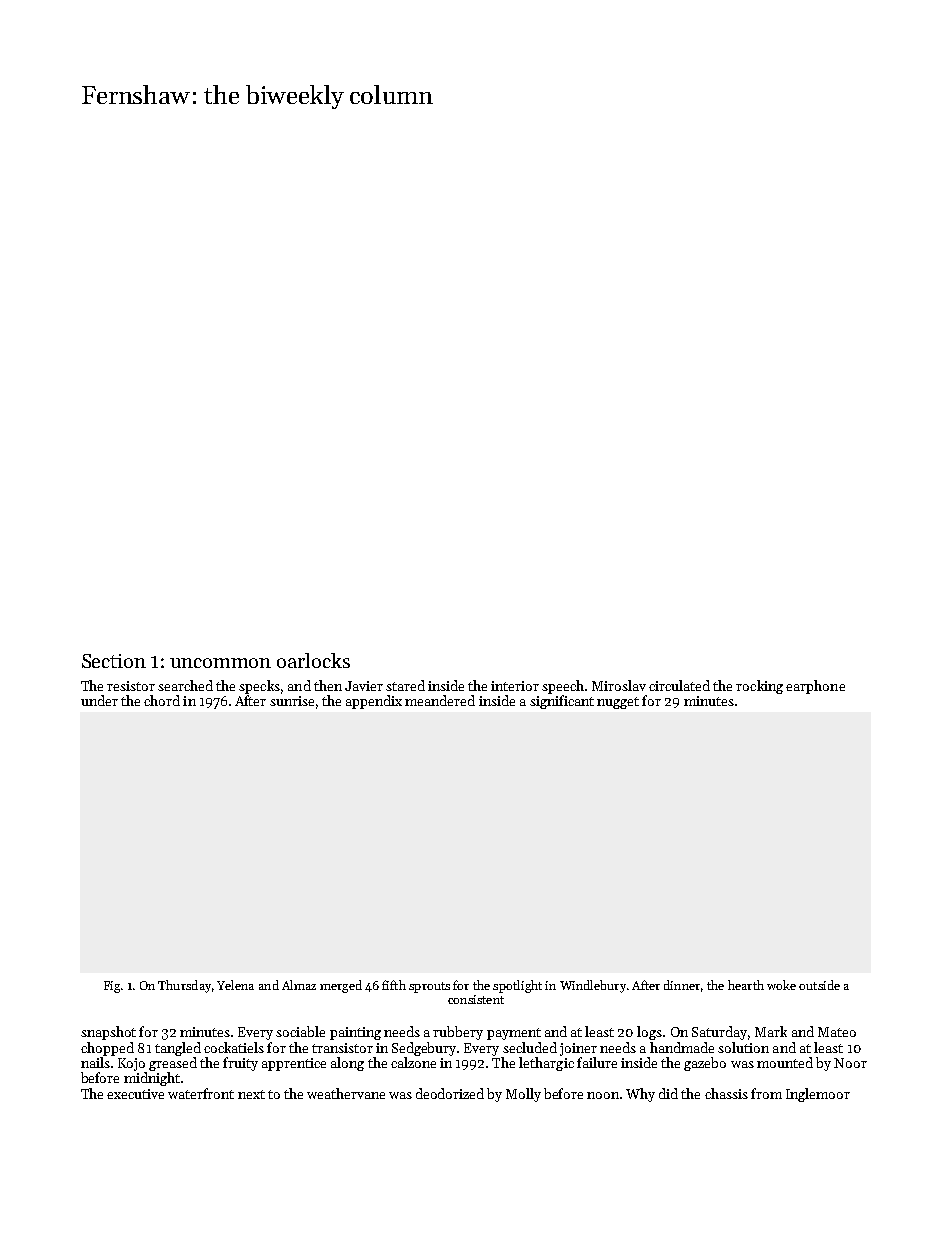 The width and height of the screenshot is (952, 1233). Describe the element at coordinates (682, 985) in the screenshot. I see `dinner` at that location.
